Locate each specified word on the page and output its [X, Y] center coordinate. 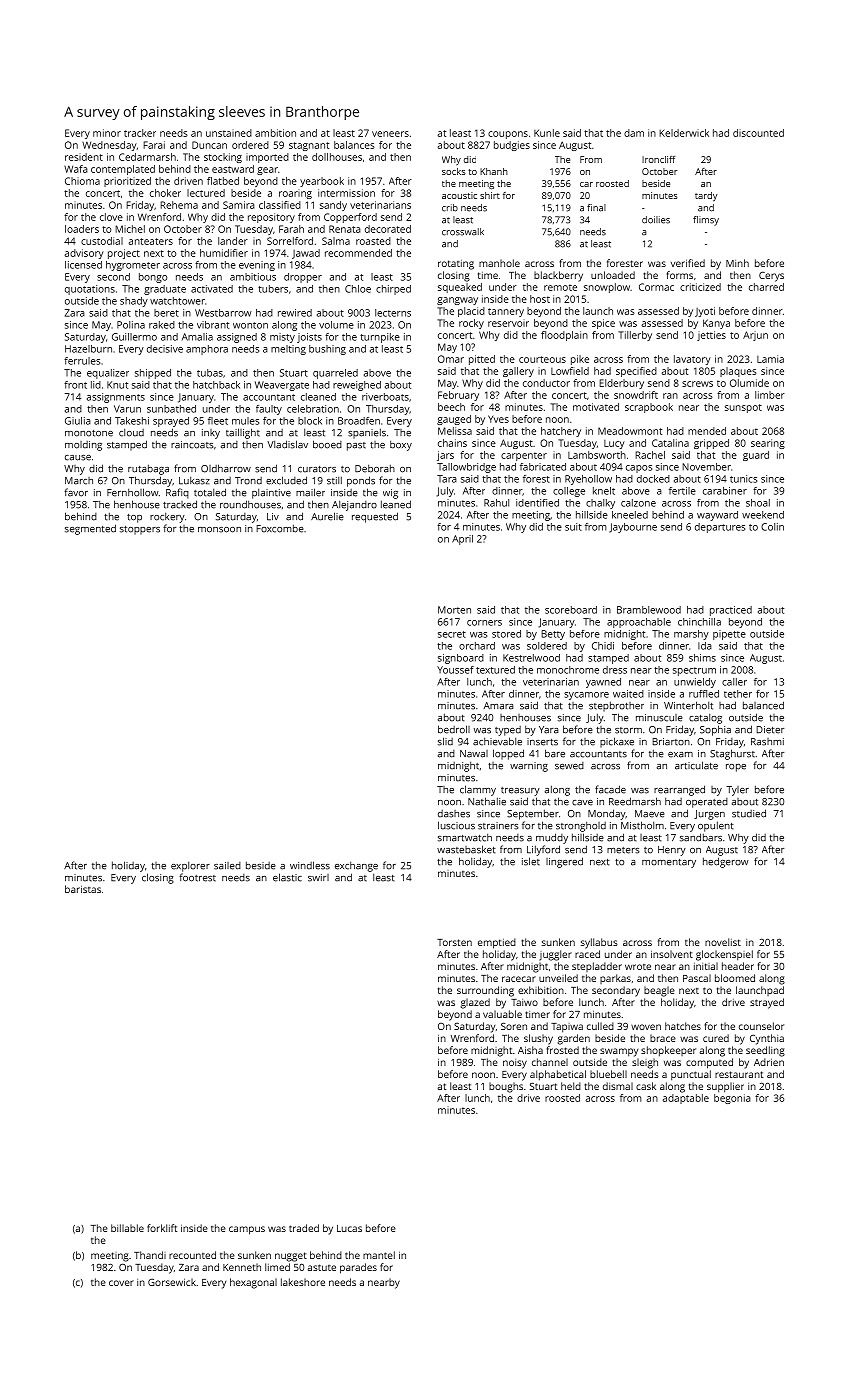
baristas [83, 889]
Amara [499, 706]
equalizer [108, 374]
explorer [190, 866]
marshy [691, 635]
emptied [497, 943]
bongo [153, 278]
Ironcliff [658, 159]
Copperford [350, 218]
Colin [772, 527]
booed [327, 444]
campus [247, 1230]
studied [749, 813]
